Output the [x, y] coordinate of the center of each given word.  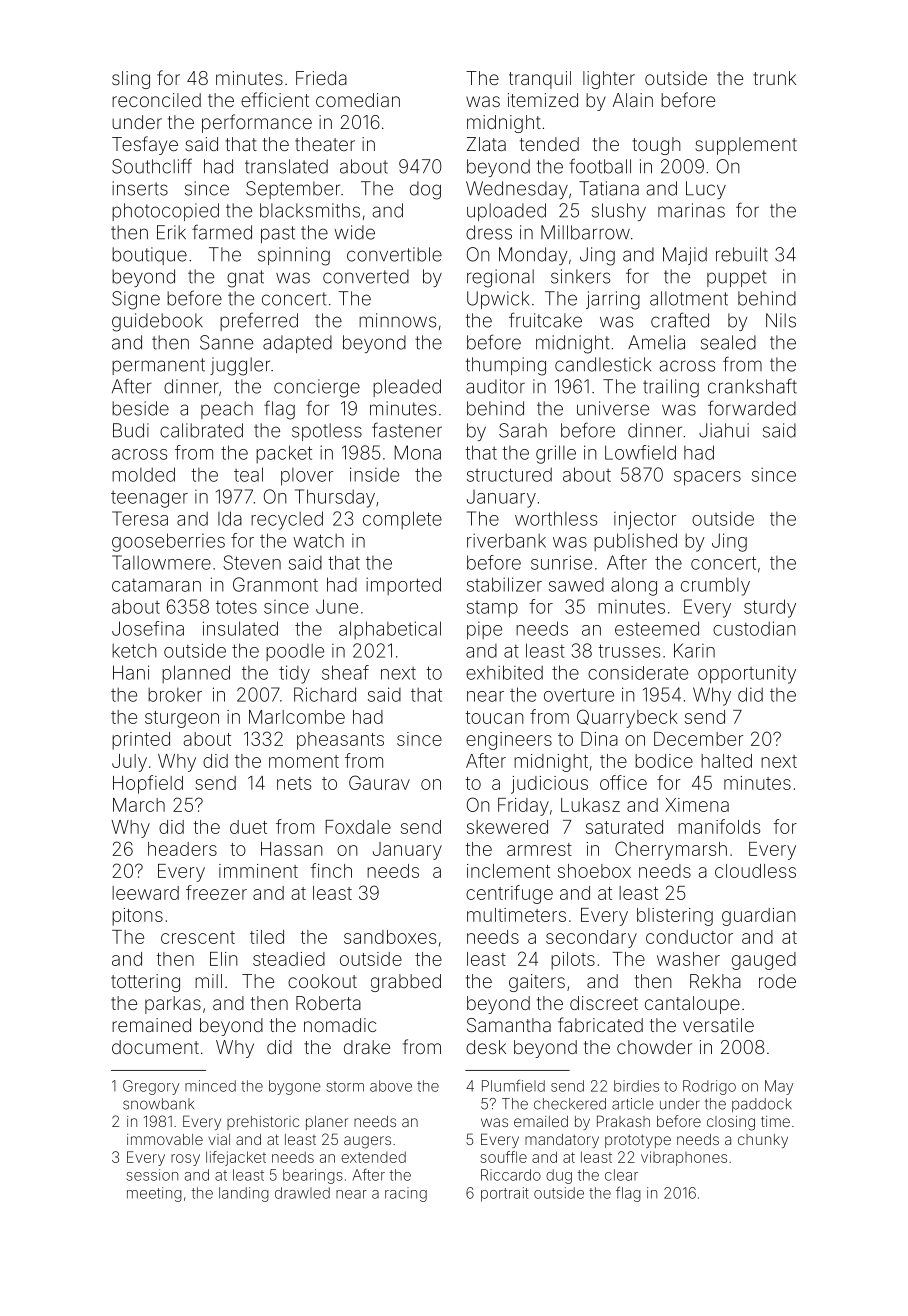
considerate [638, 673]
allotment [689, 298]
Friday [523, 807]
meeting [154, 1194]
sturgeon [182, 719]
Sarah [523, 430]
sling [131, 80]
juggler [240, 366]
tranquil [540, 80]
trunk [774, 78]
